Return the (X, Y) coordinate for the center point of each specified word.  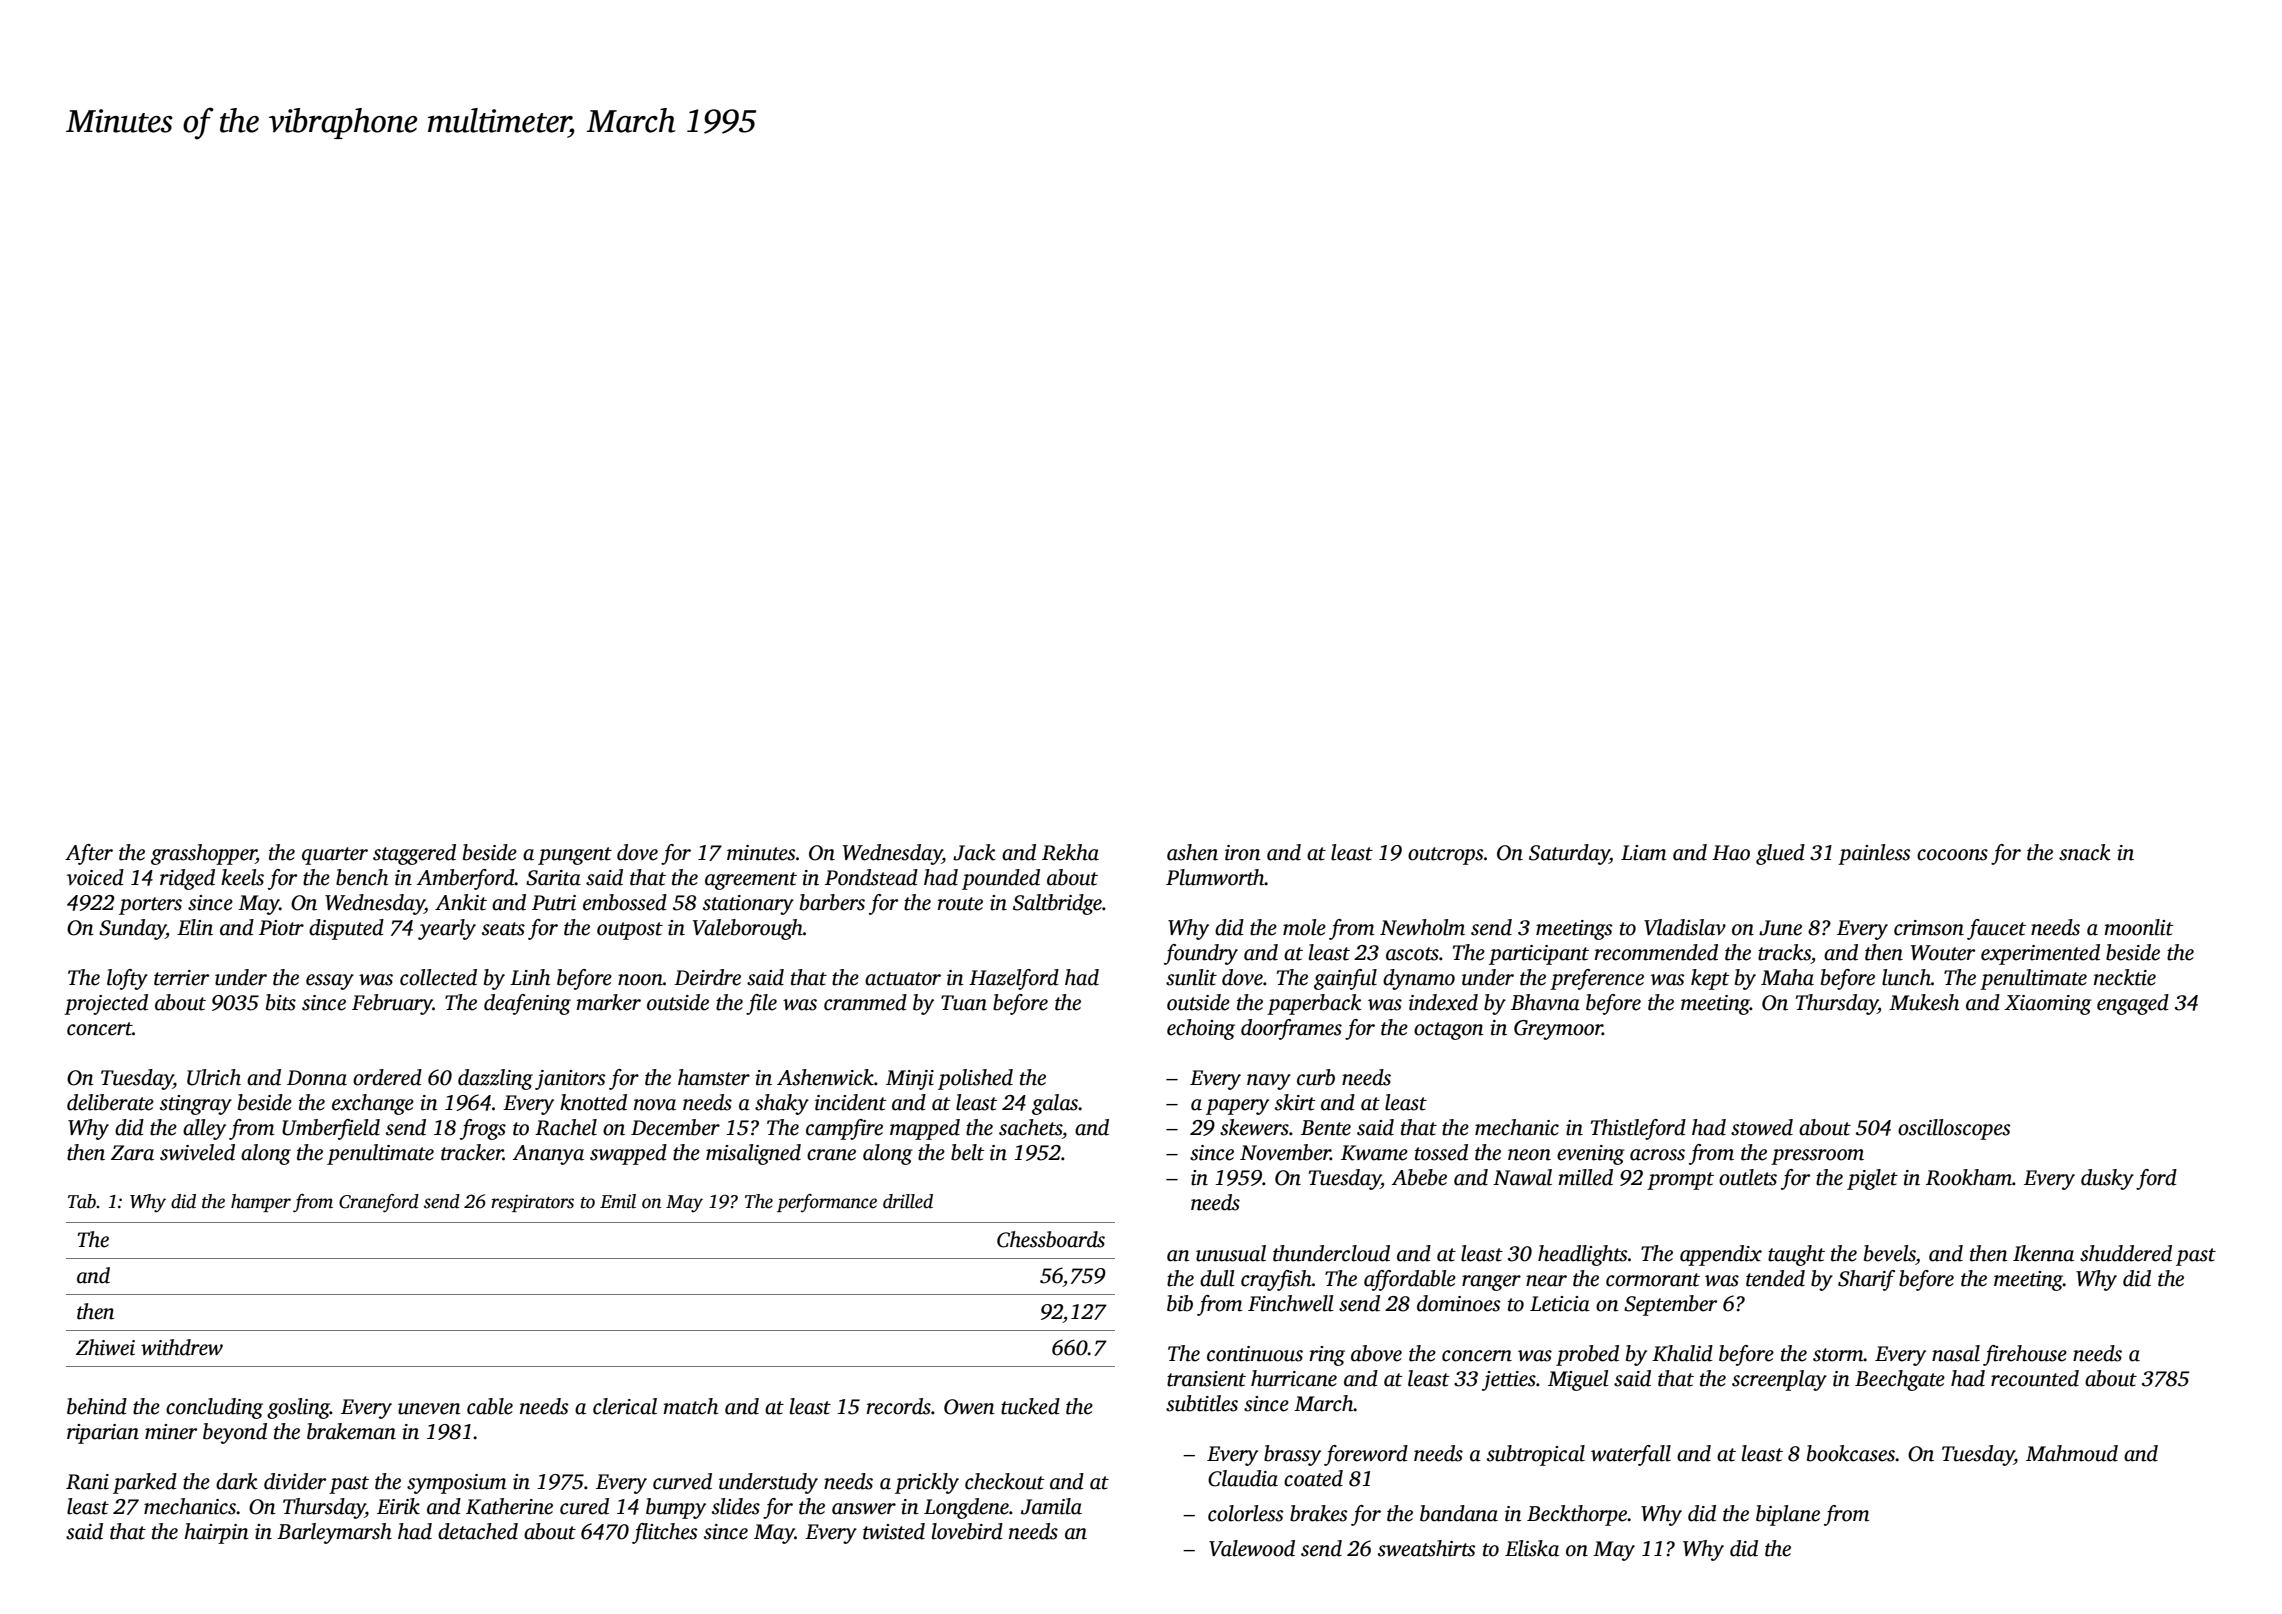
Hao (1731, 853)
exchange (373, 1104)
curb (1316, 1077)
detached (478, 1531)
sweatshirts (1426, 1548)
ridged (187, 879)
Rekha (1070, 852)
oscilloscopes (1954, 1129)
